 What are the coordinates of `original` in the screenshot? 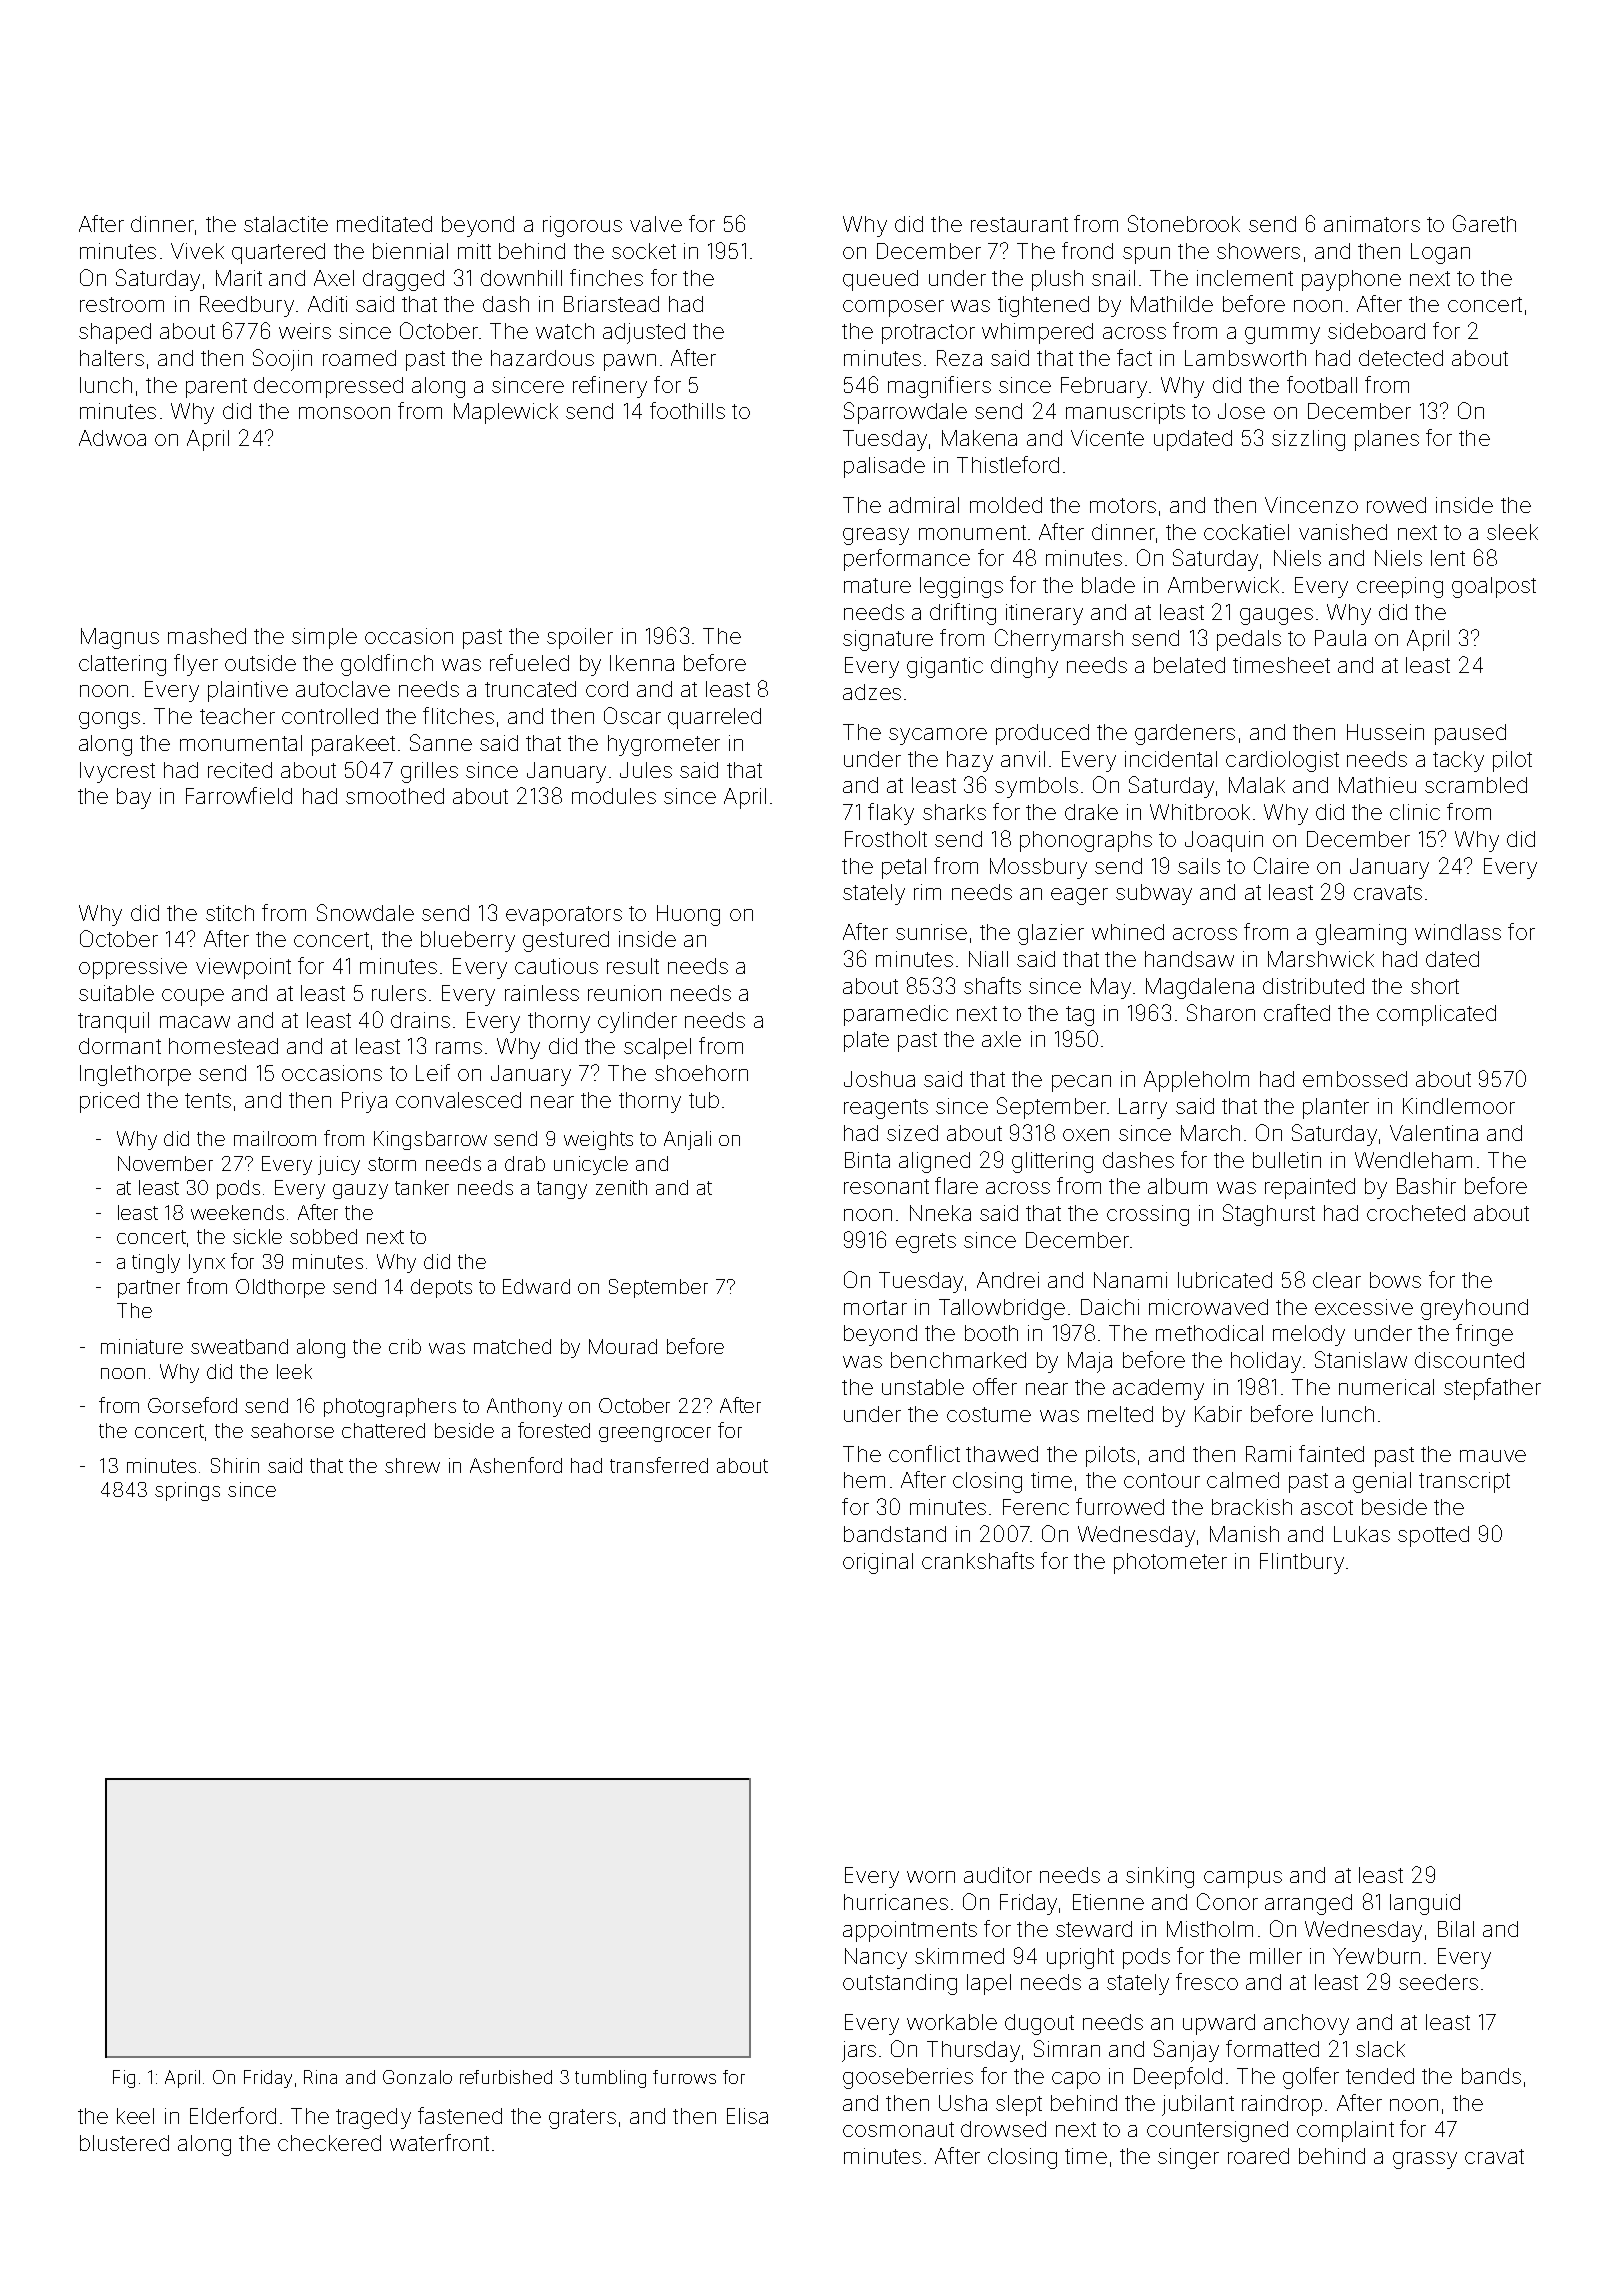 It's located at (878, 1563).
